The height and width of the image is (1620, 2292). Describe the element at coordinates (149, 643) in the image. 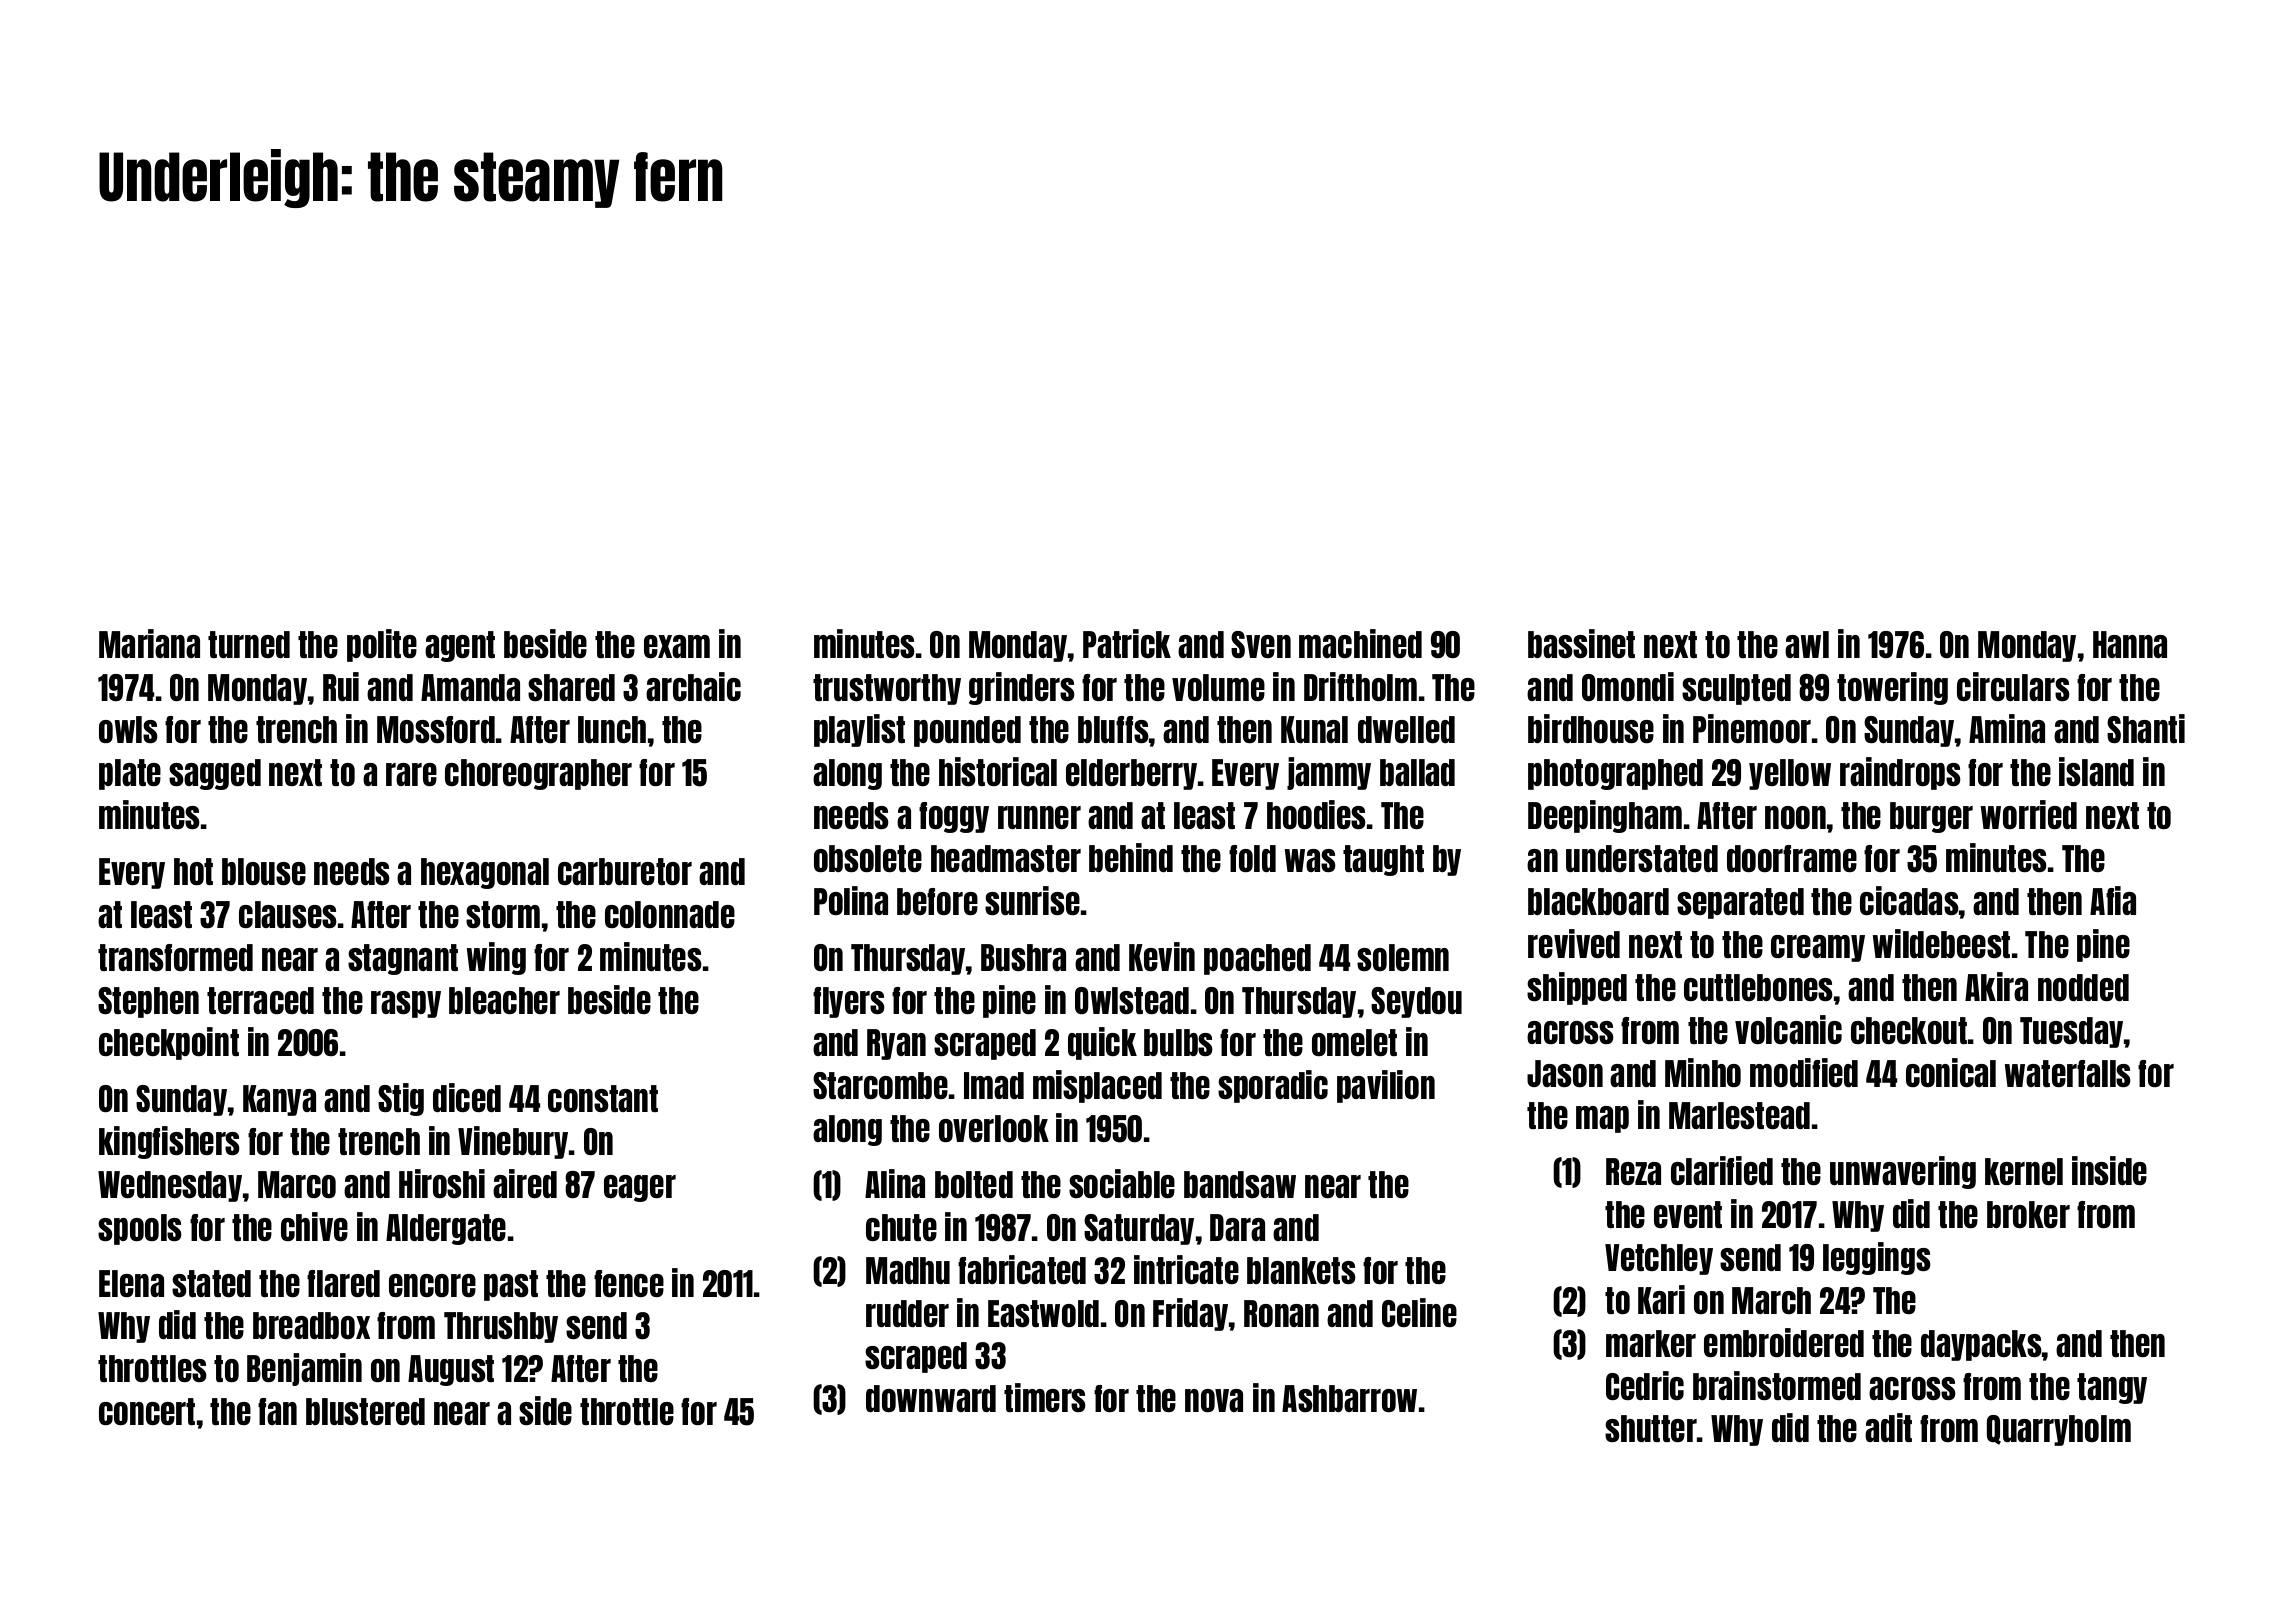

I see `Mariana` at that location.
